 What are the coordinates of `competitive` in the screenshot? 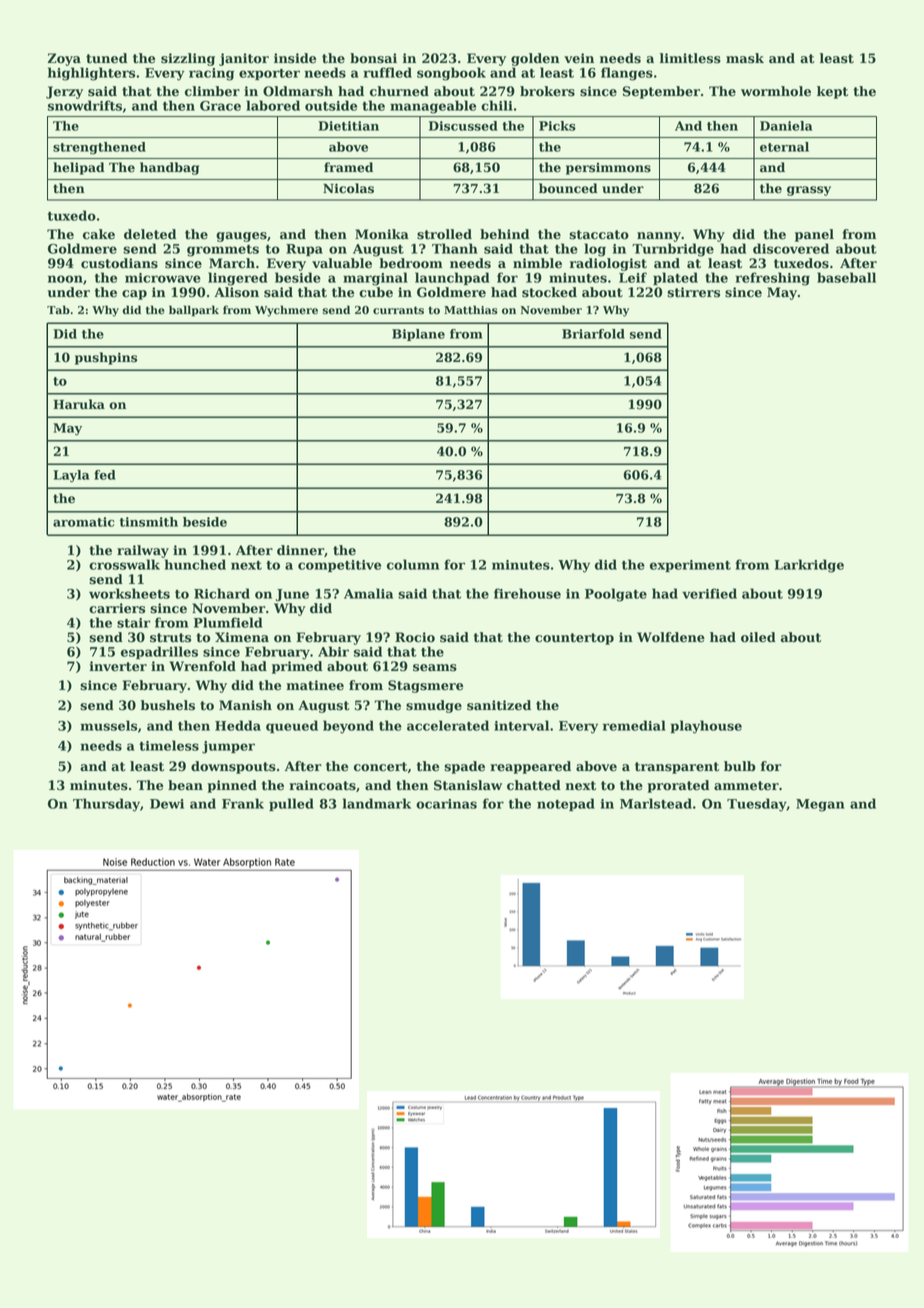 It's located at (339, 566).
